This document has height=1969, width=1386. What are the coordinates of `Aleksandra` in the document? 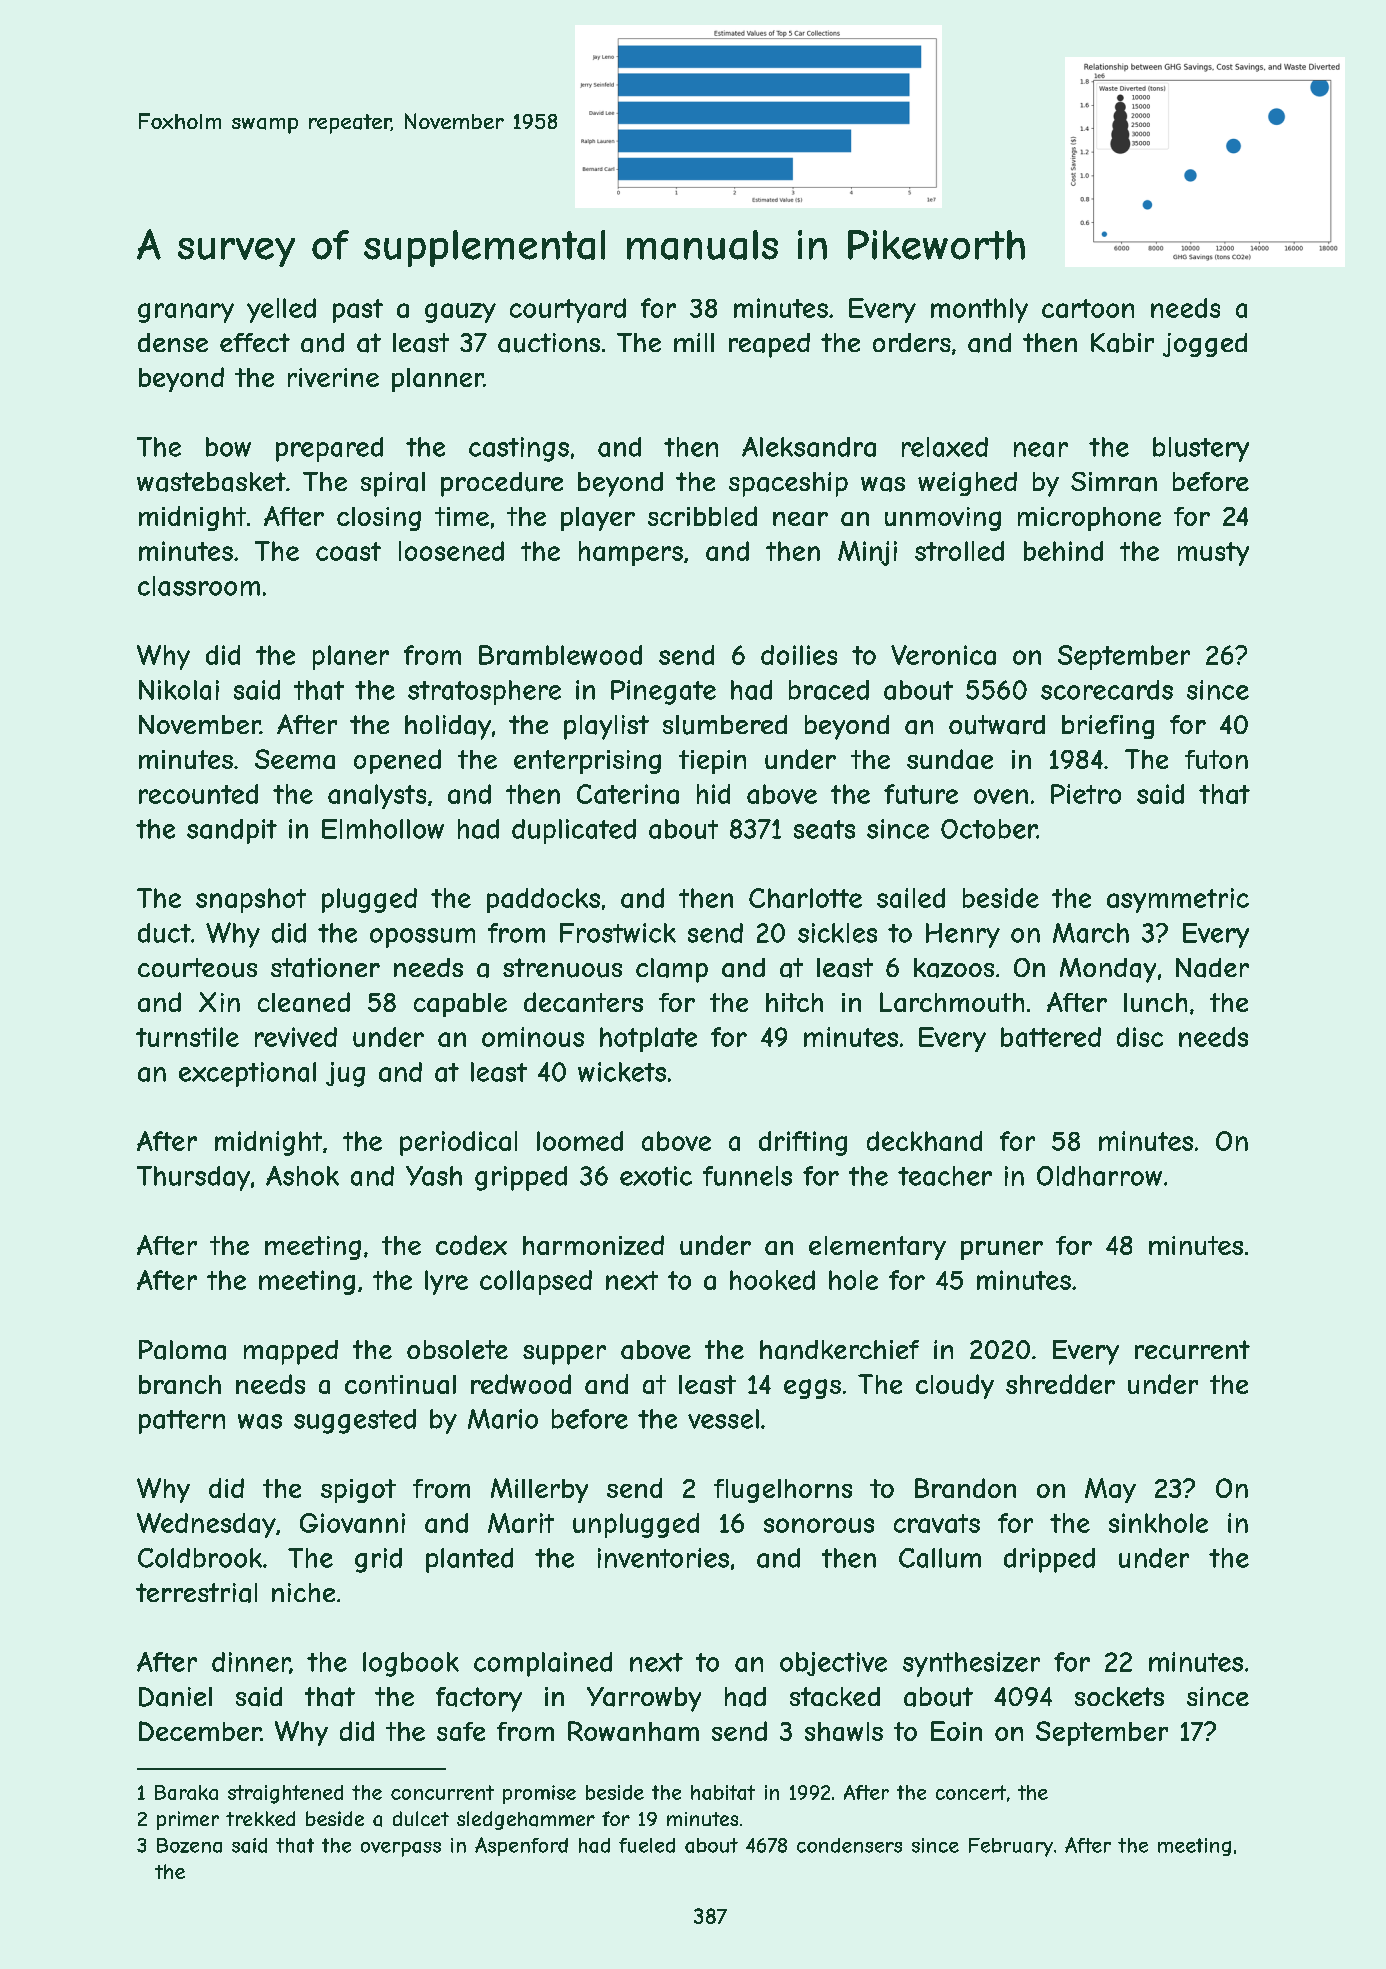 It's located at (809, 447).
